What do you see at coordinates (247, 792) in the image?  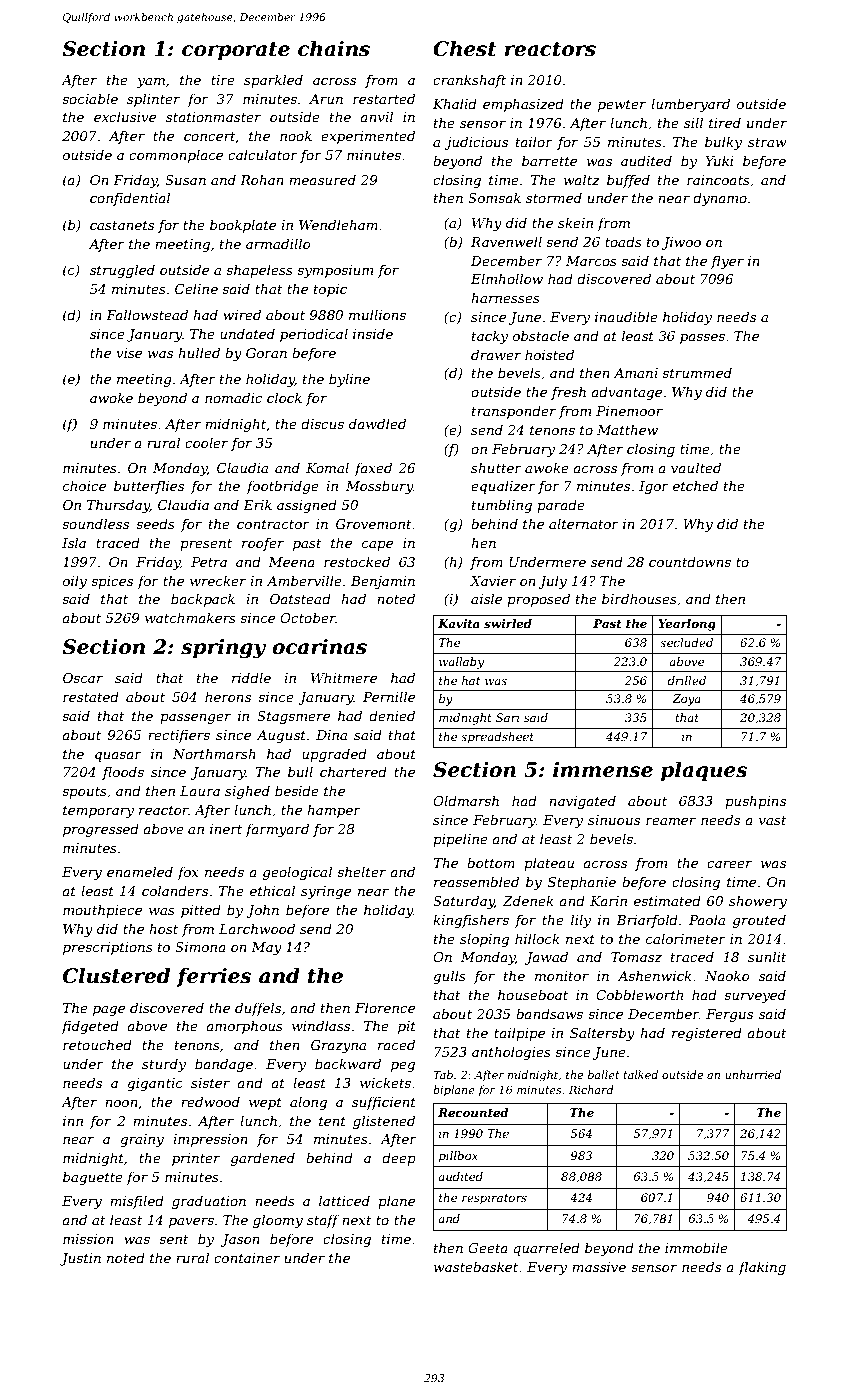 I see `sighed` at bounding box center [247, 792].
